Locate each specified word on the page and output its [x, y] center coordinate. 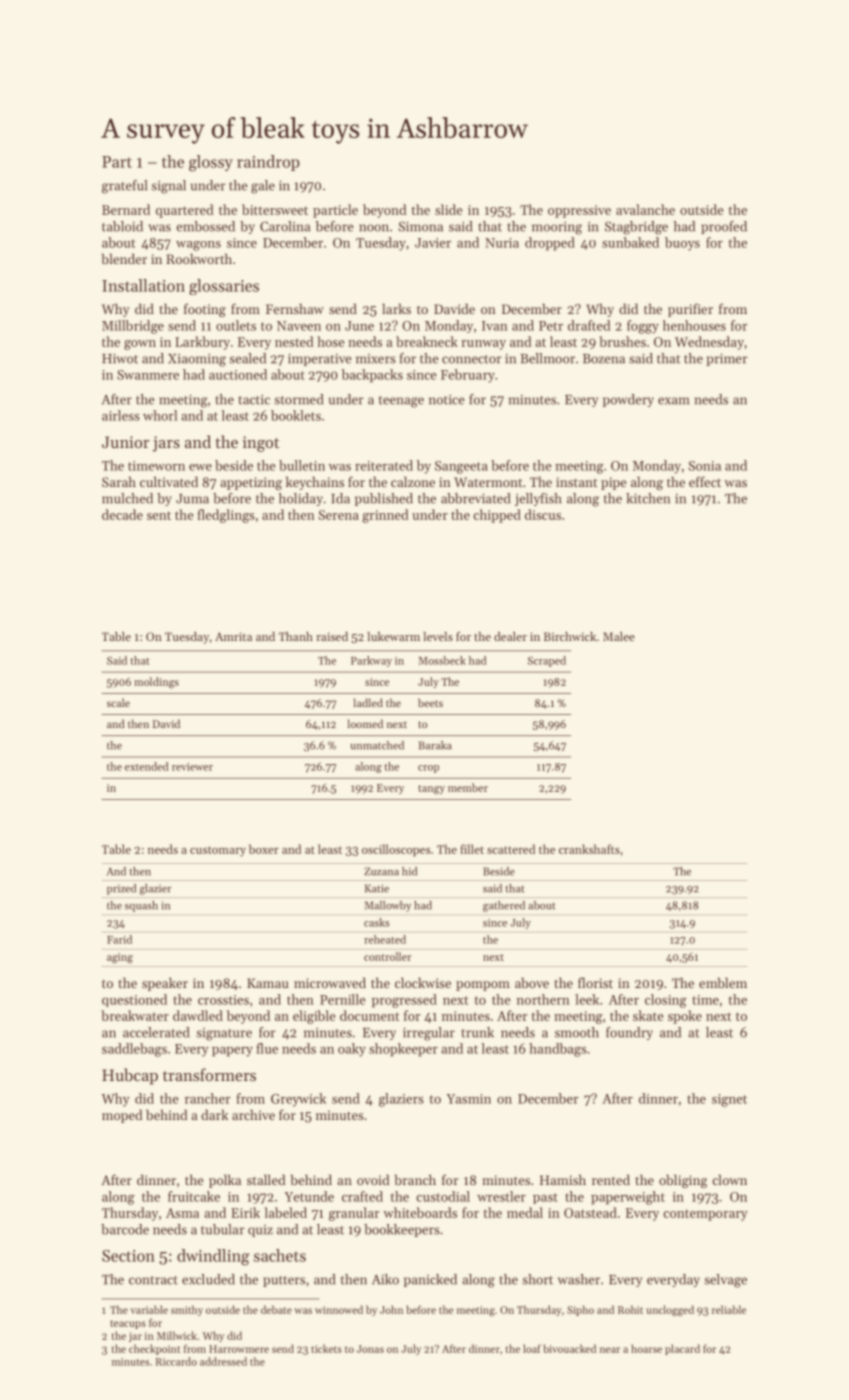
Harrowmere [239, 1349]
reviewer [192, 767]
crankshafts [589, 849]
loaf [532, 1348]
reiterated [384, 465]
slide [449, 209]
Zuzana [381, 871]
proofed [724, 227]
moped [122, 1116]
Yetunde [309, 1196]
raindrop [268, 163]
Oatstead [590, 1212]
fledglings [226, 516]
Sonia [705, 466]
